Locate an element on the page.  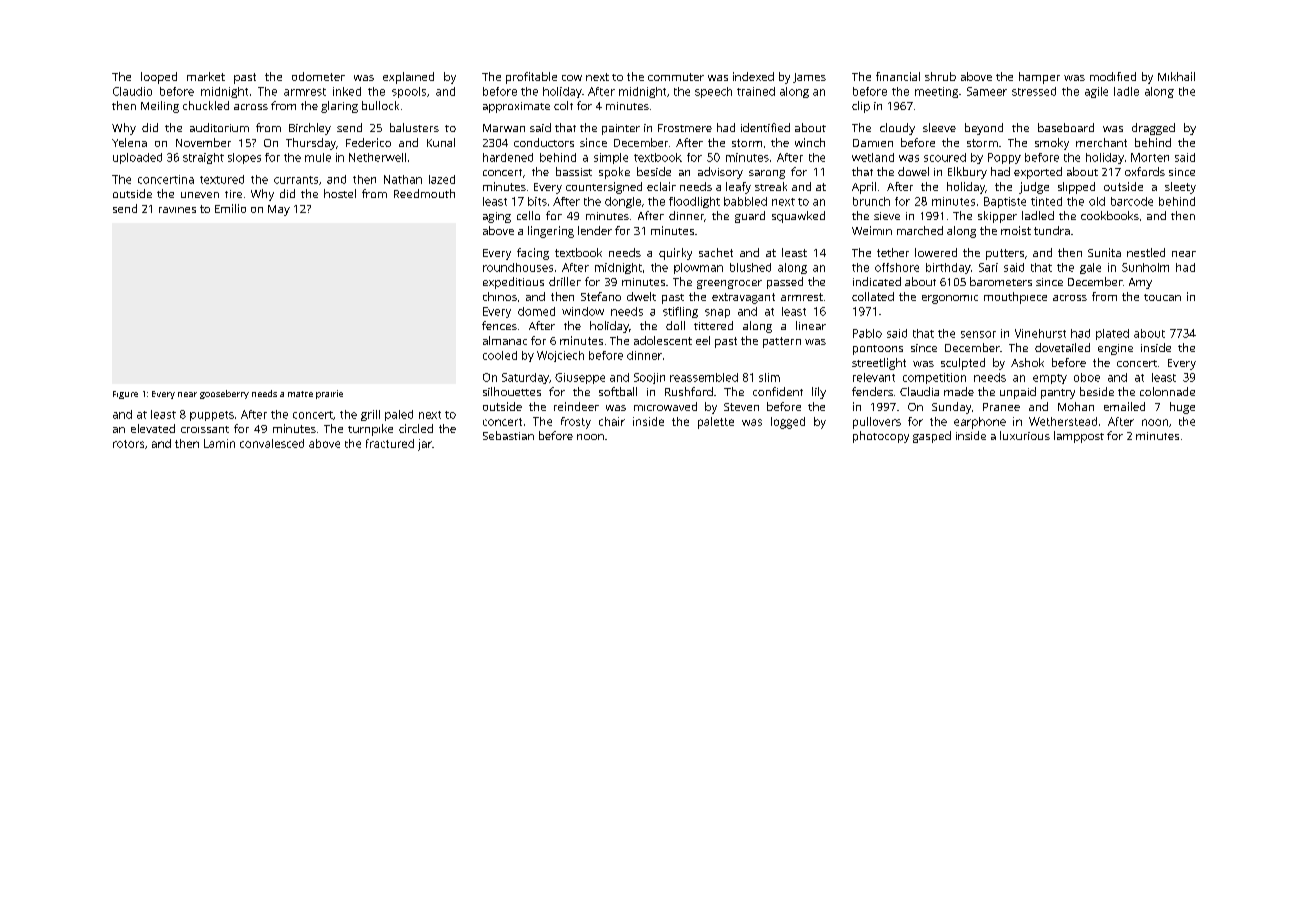
Reedmouth is located at coordinates (424, 193).
